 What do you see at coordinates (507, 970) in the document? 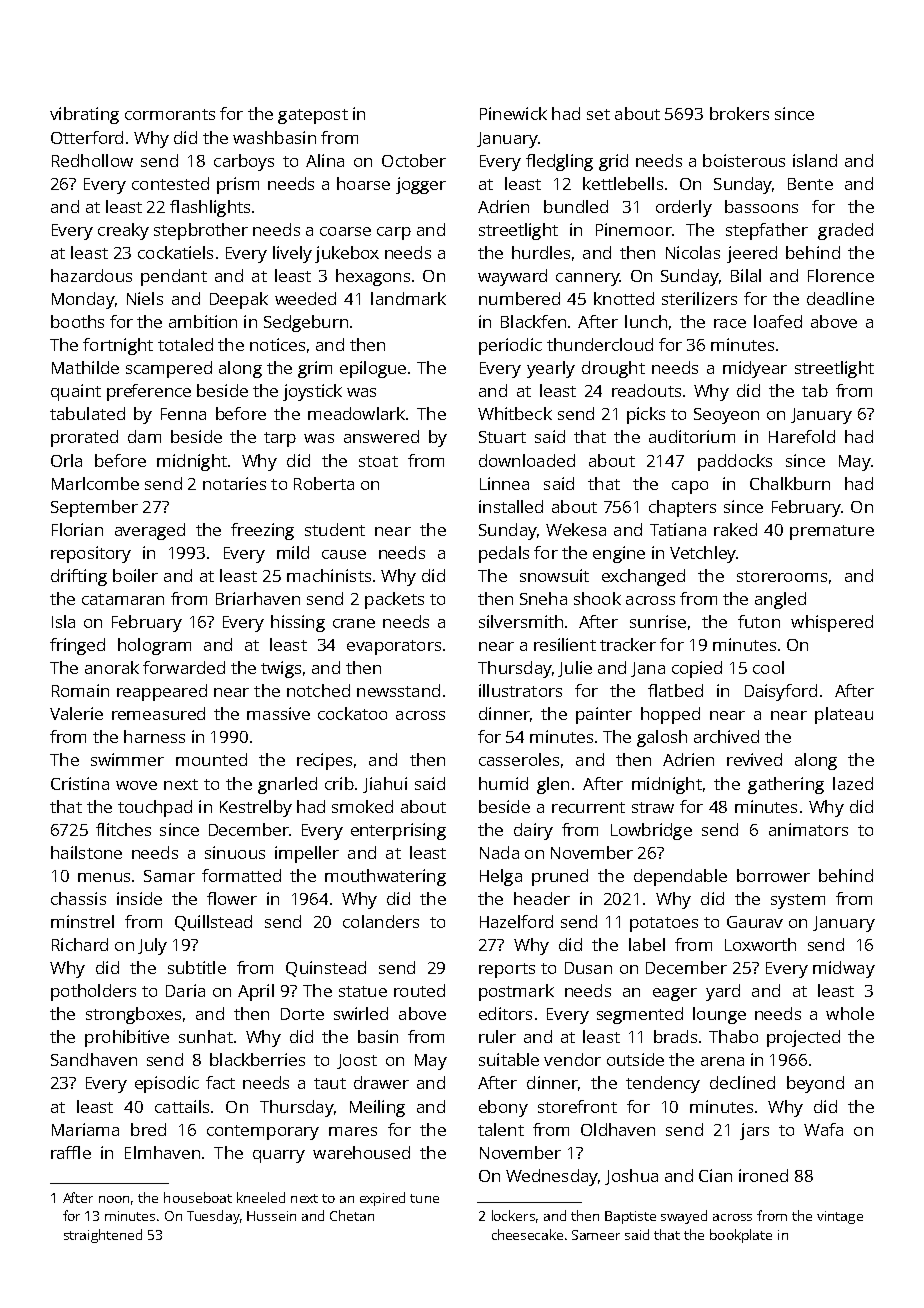
I see `reports` at bounding box center [507, 970].
